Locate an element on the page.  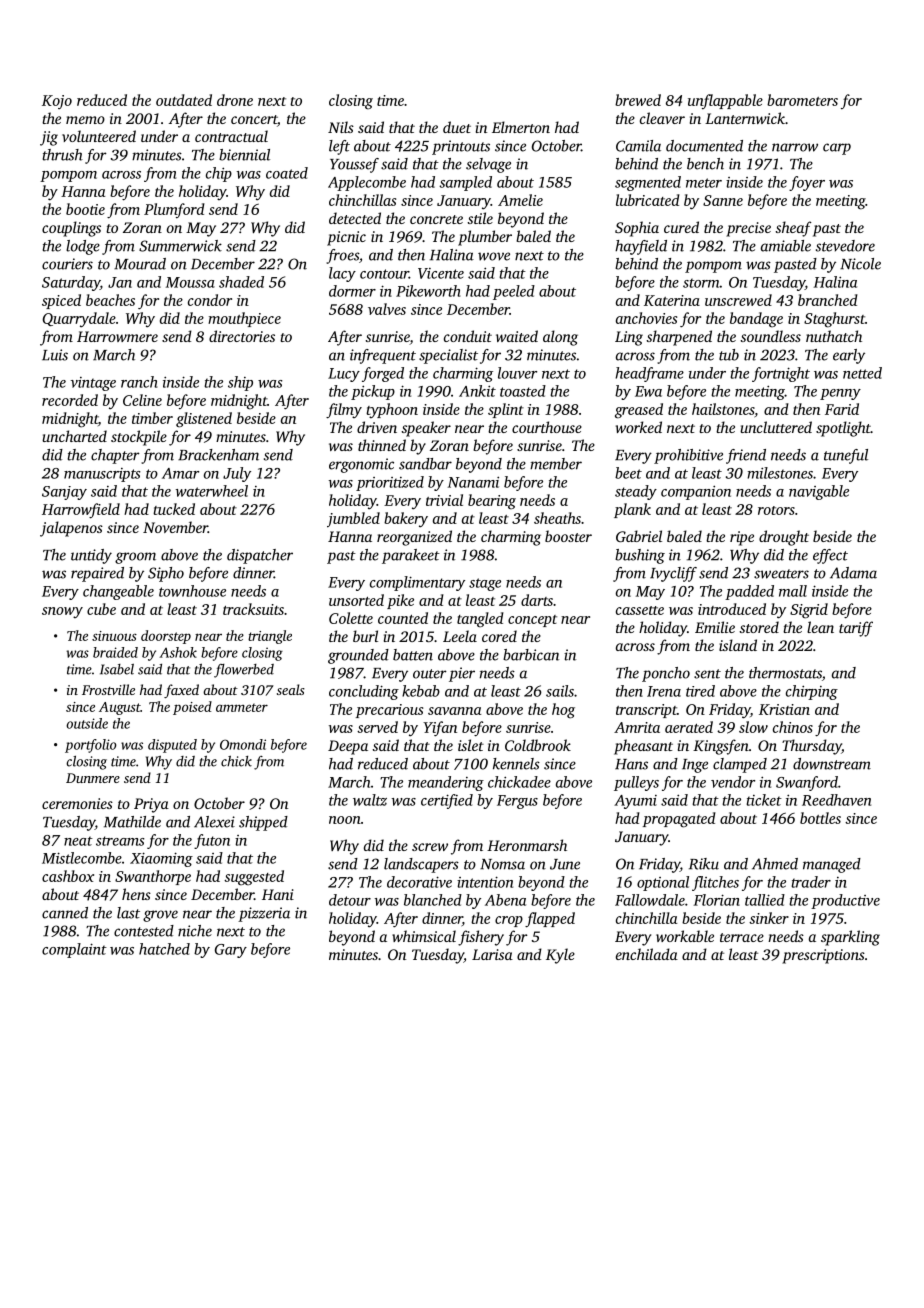
Kojo is located at coordinates (57, 102).
